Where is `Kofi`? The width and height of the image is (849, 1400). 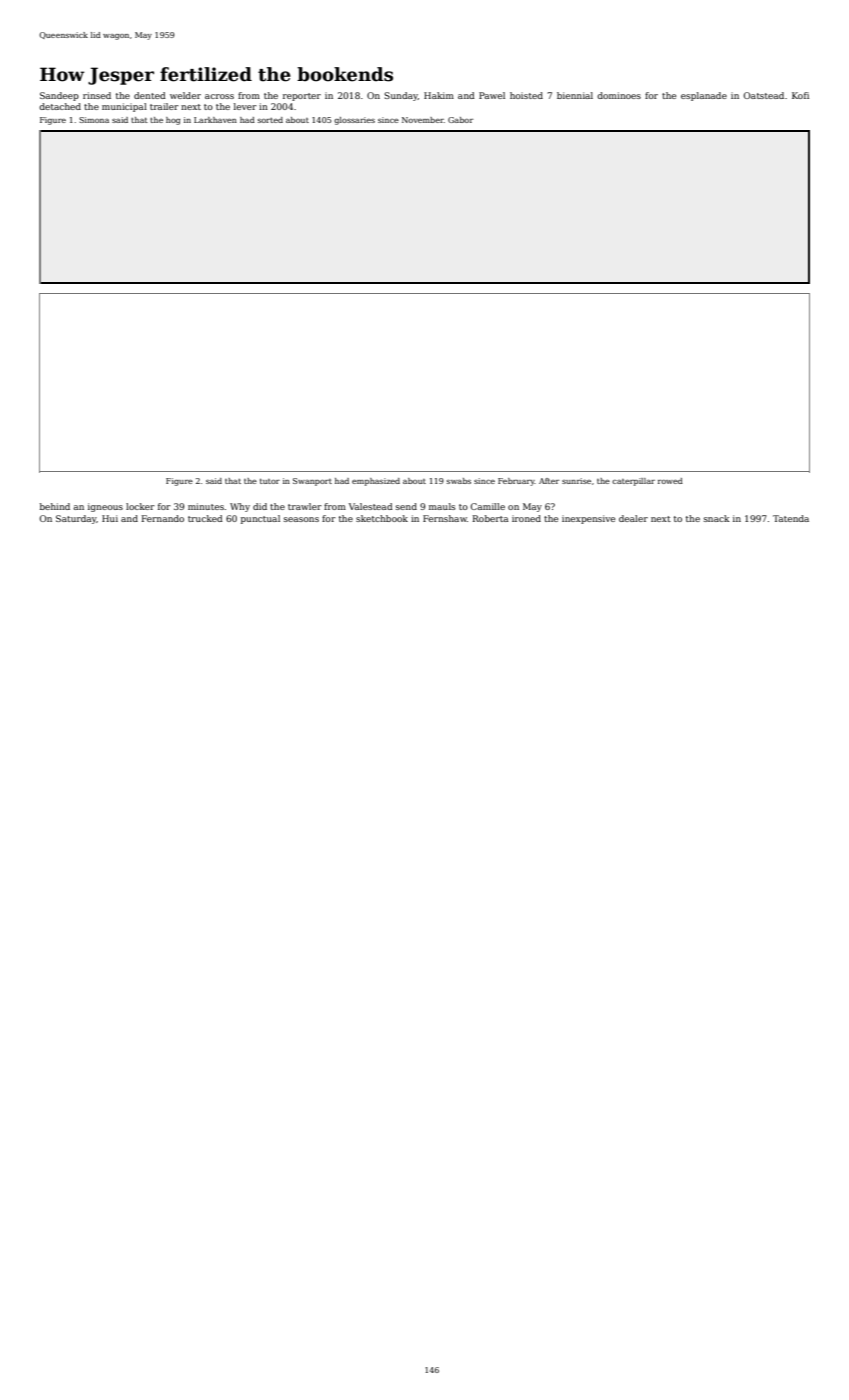 Kofi is located at coordinates (800, 95).
